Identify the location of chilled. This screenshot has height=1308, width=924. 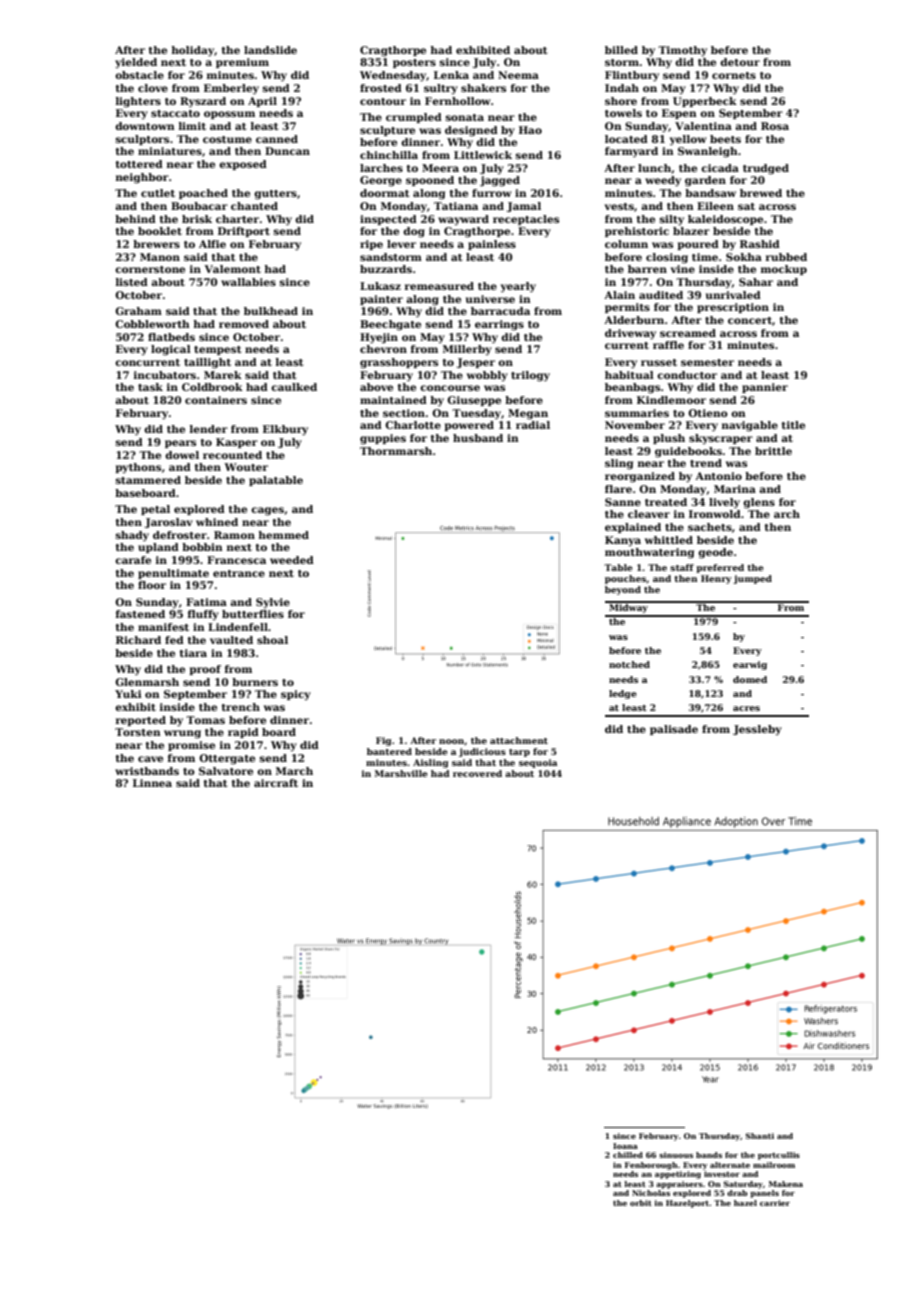
(628, 1155).
